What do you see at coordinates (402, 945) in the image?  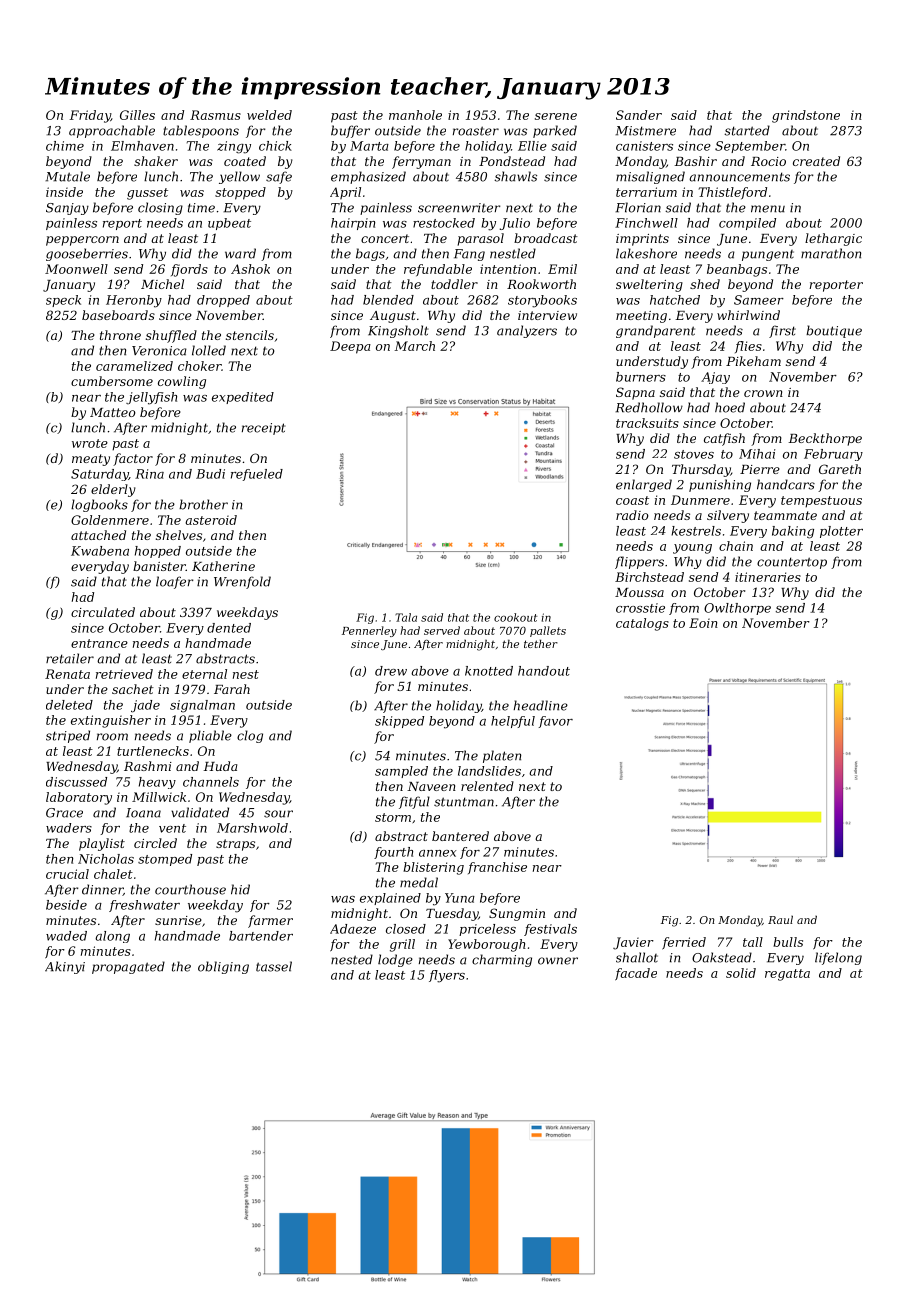 I see `grill` at bounding box center [402, 945].
